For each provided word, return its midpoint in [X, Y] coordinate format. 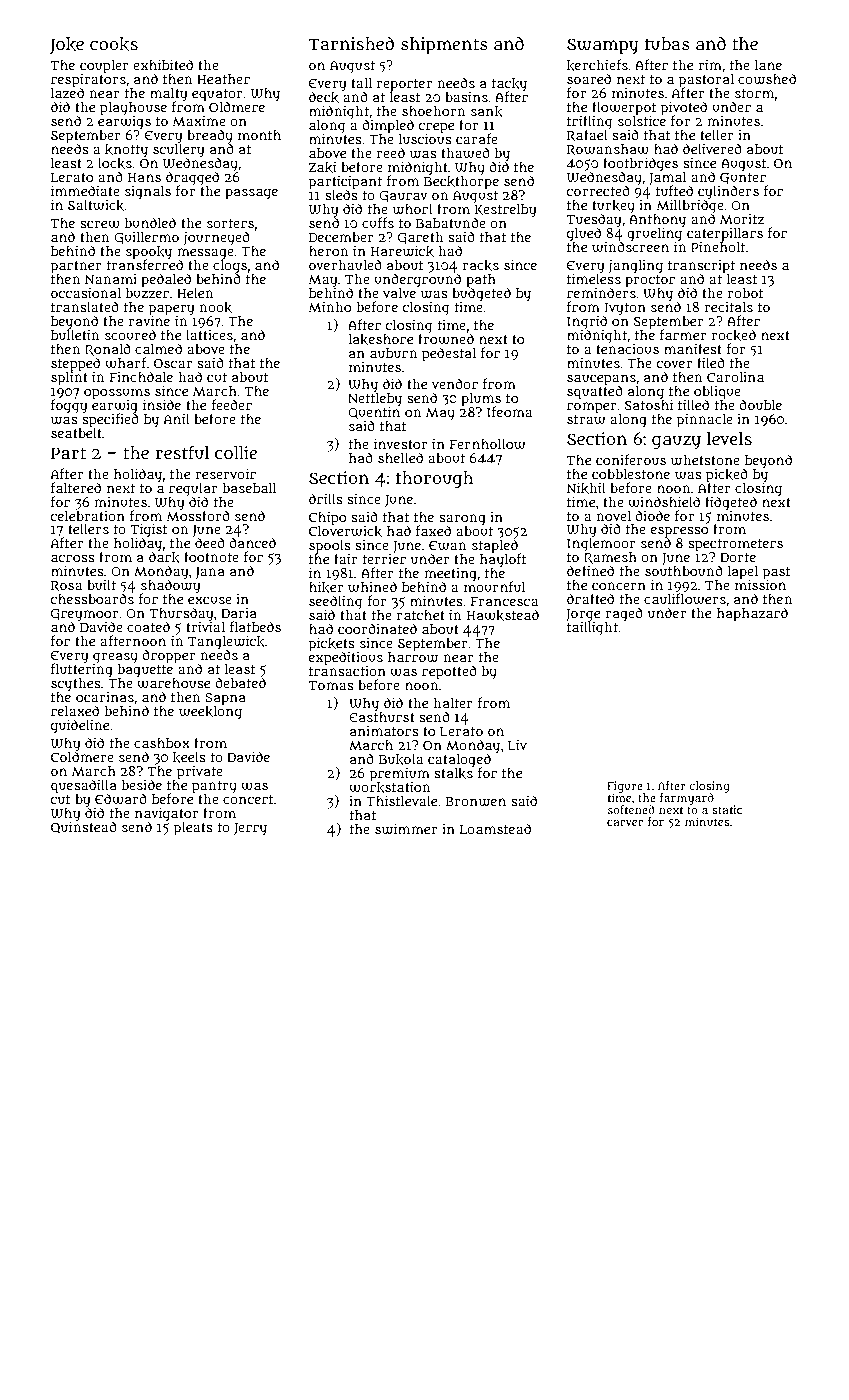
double [760, 404]
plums [481, 399]
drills [326, 498]
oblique [717, 392]
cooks [114, 44]
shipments [444, 46]
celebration [88, 515]
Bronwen [475, 802]
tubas [667, 44]
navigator [166, 815]
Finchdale [141, 376]
